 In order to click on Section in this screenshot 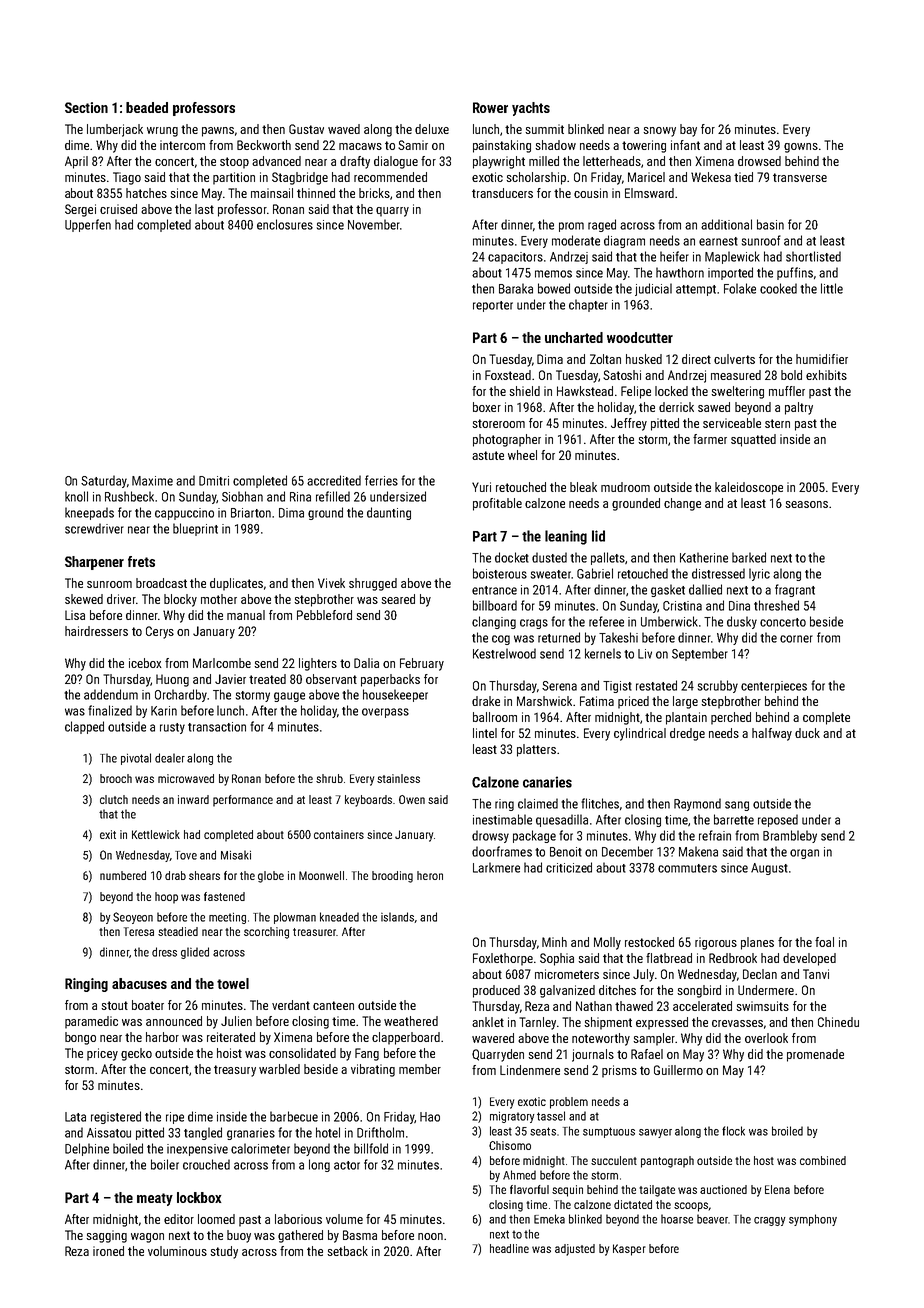, I will do `click(86, 107)`.
